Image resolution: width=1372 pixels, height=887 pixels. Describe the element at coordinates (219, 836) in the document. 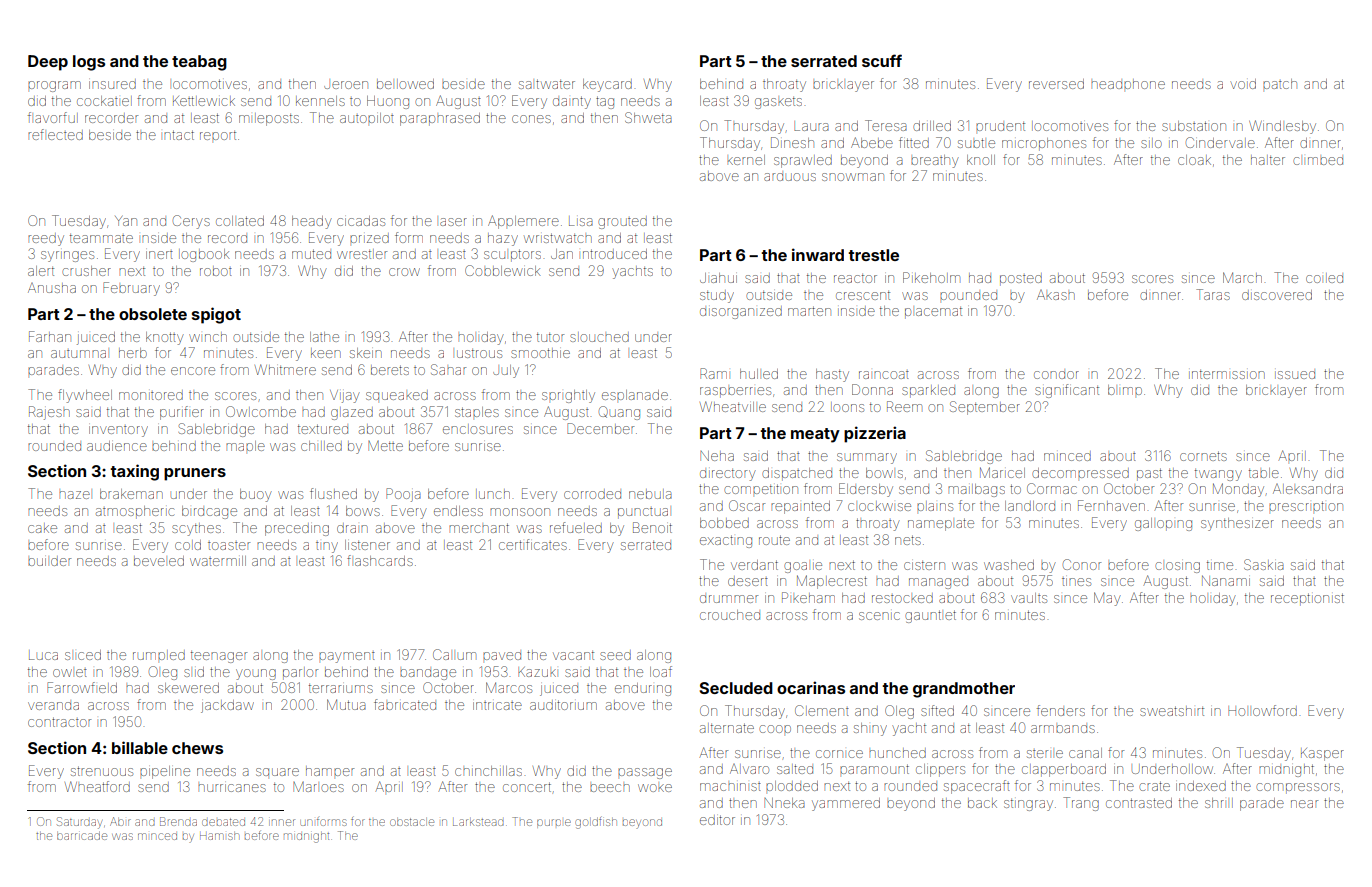

I see `Hamish` at that location.
